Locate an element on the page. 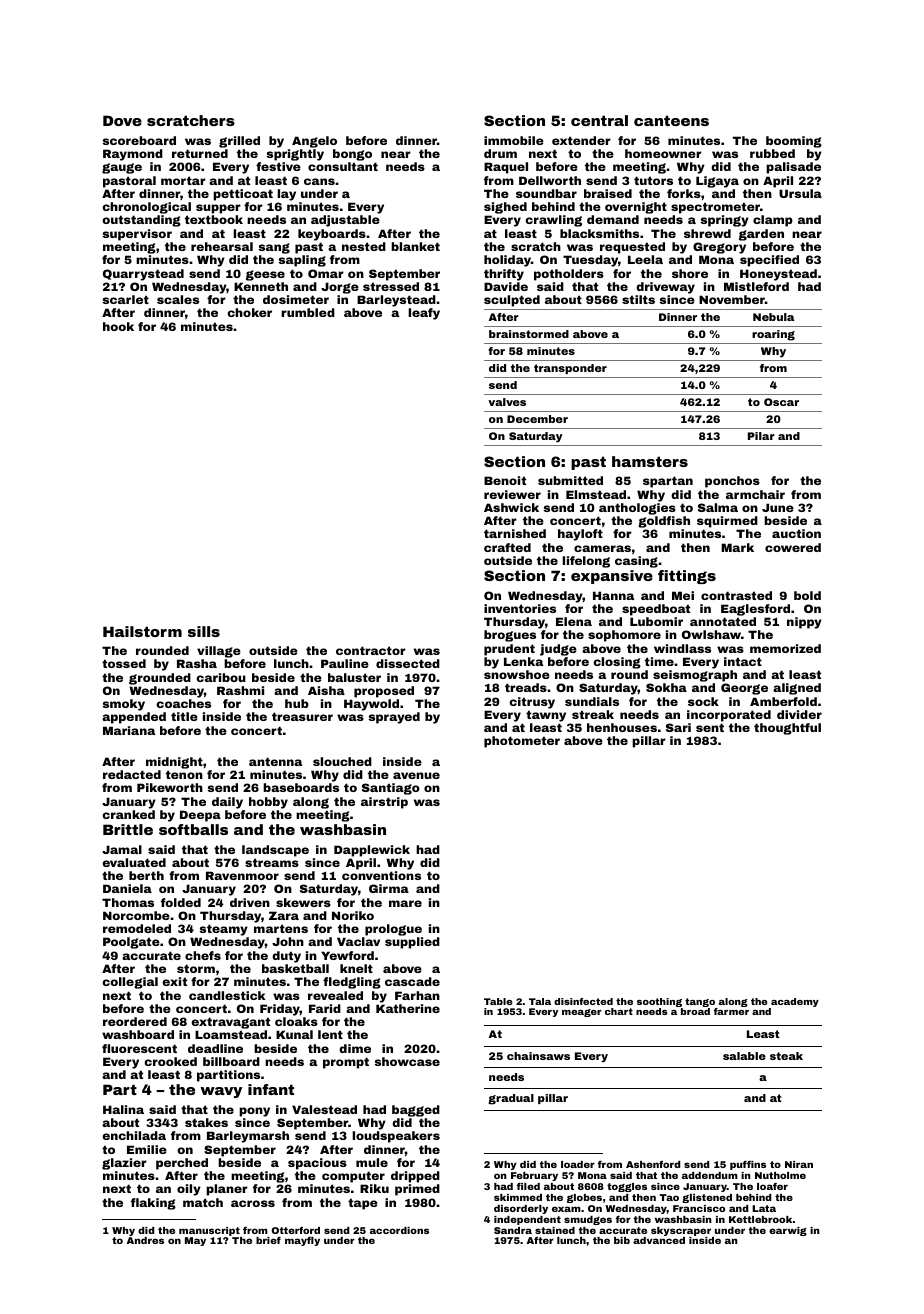 Image resolution: width=924 pixels, height=1314 pixels. washboard is located at coordinates (138, 1034).
